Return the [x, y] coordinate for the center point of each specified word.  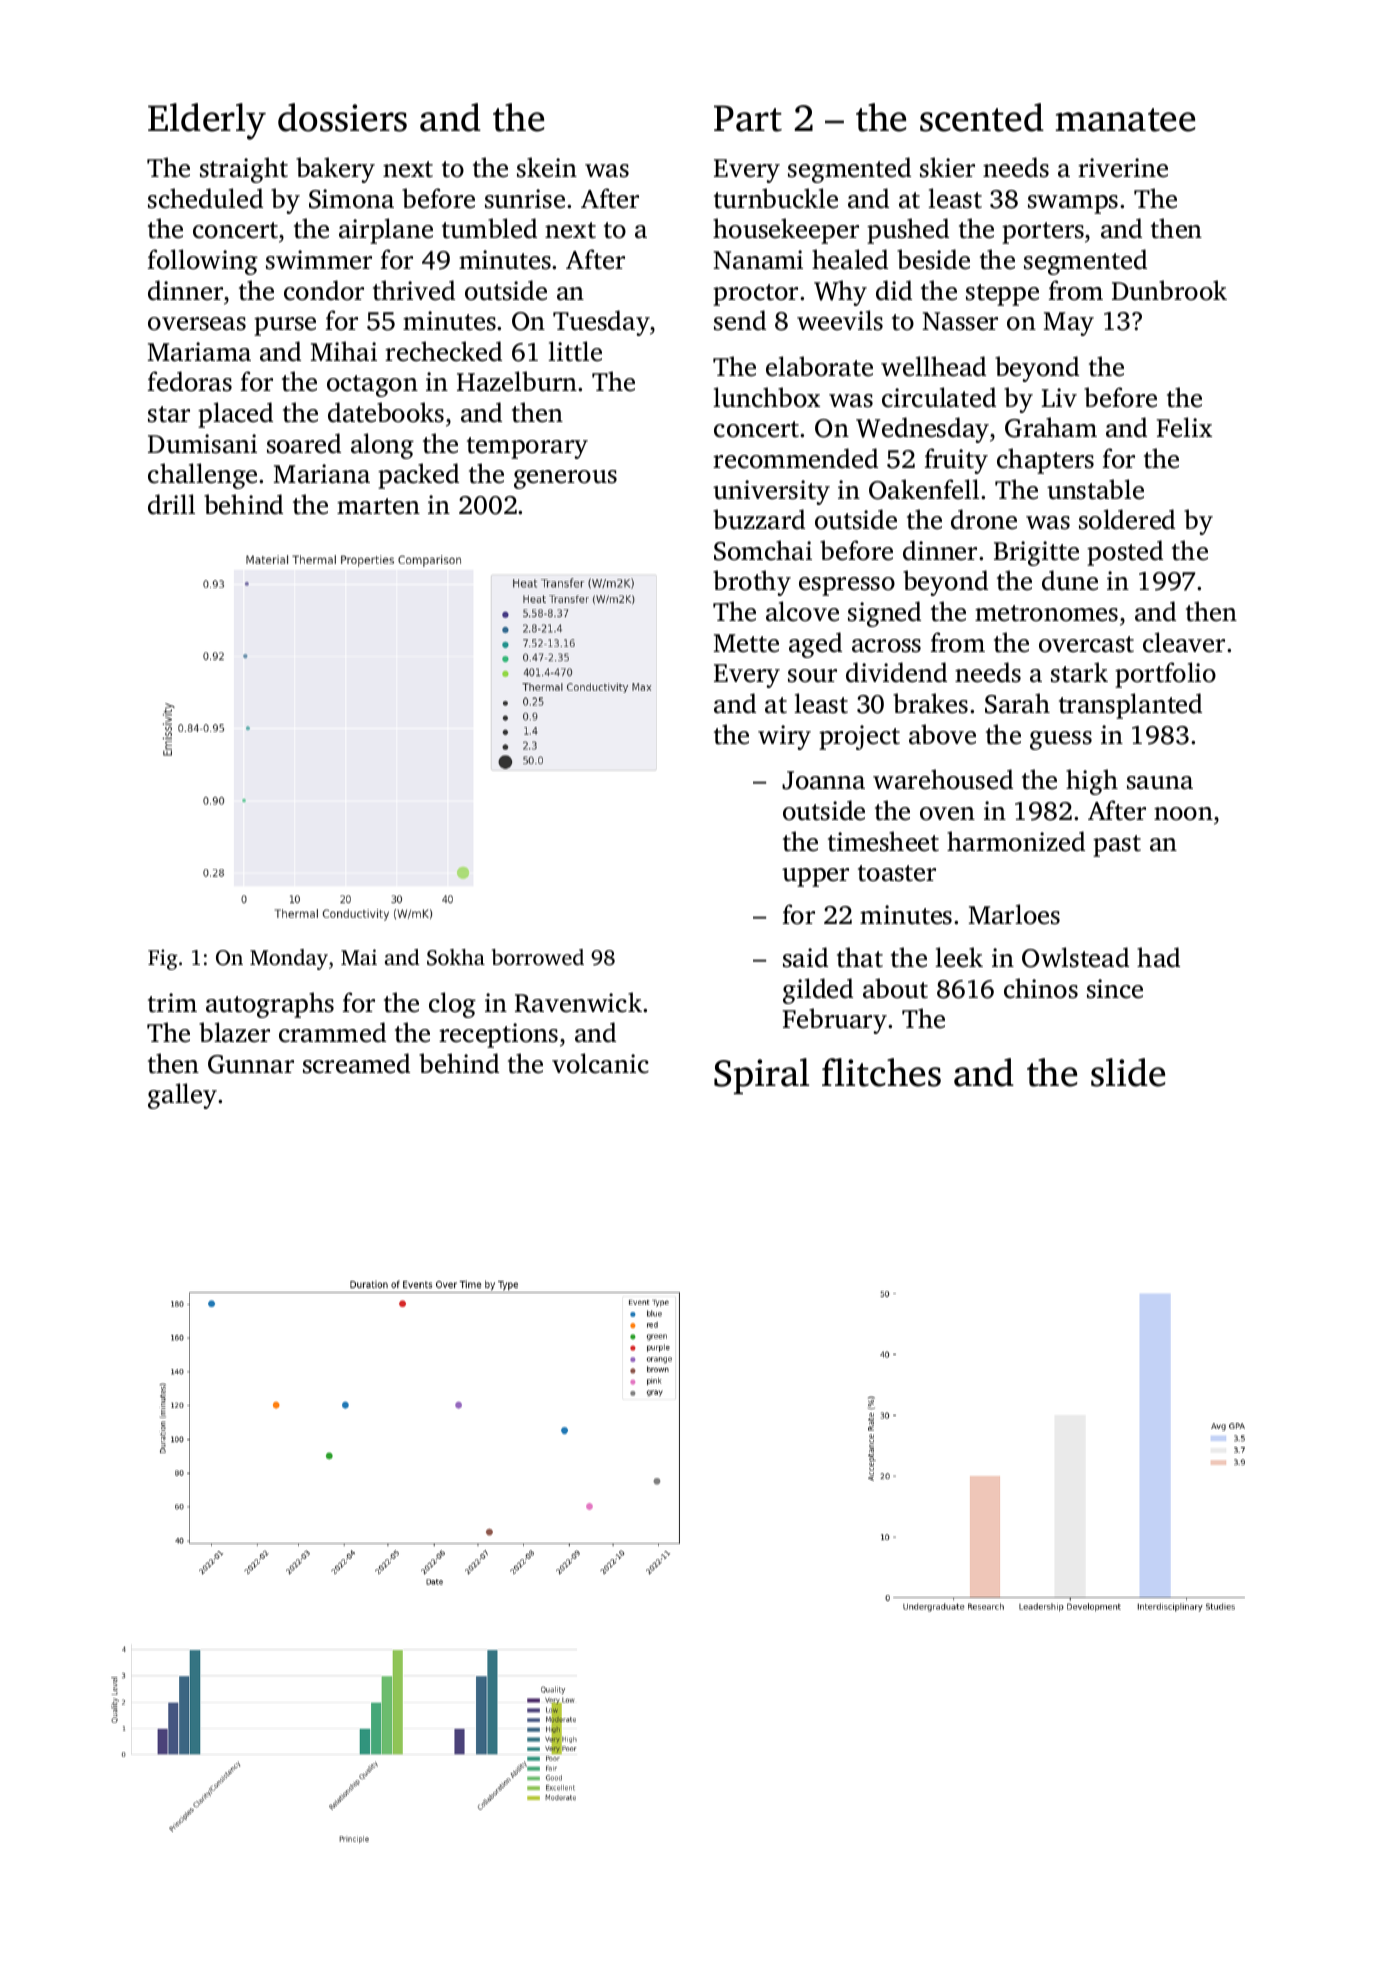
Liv [1059, 397]
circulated [939, 397]
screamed [356, 1063]
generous [565, 479]
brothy [752, 583]
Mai [359, 957]
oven [947, 814]
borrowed [538, 957]
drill [171, 504]
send [740, 320]
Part [748, 118]
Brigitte [1036, 553]
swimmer [319, 260]
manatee [1125, 120]
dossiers [342, 117]
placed [235, 415]
